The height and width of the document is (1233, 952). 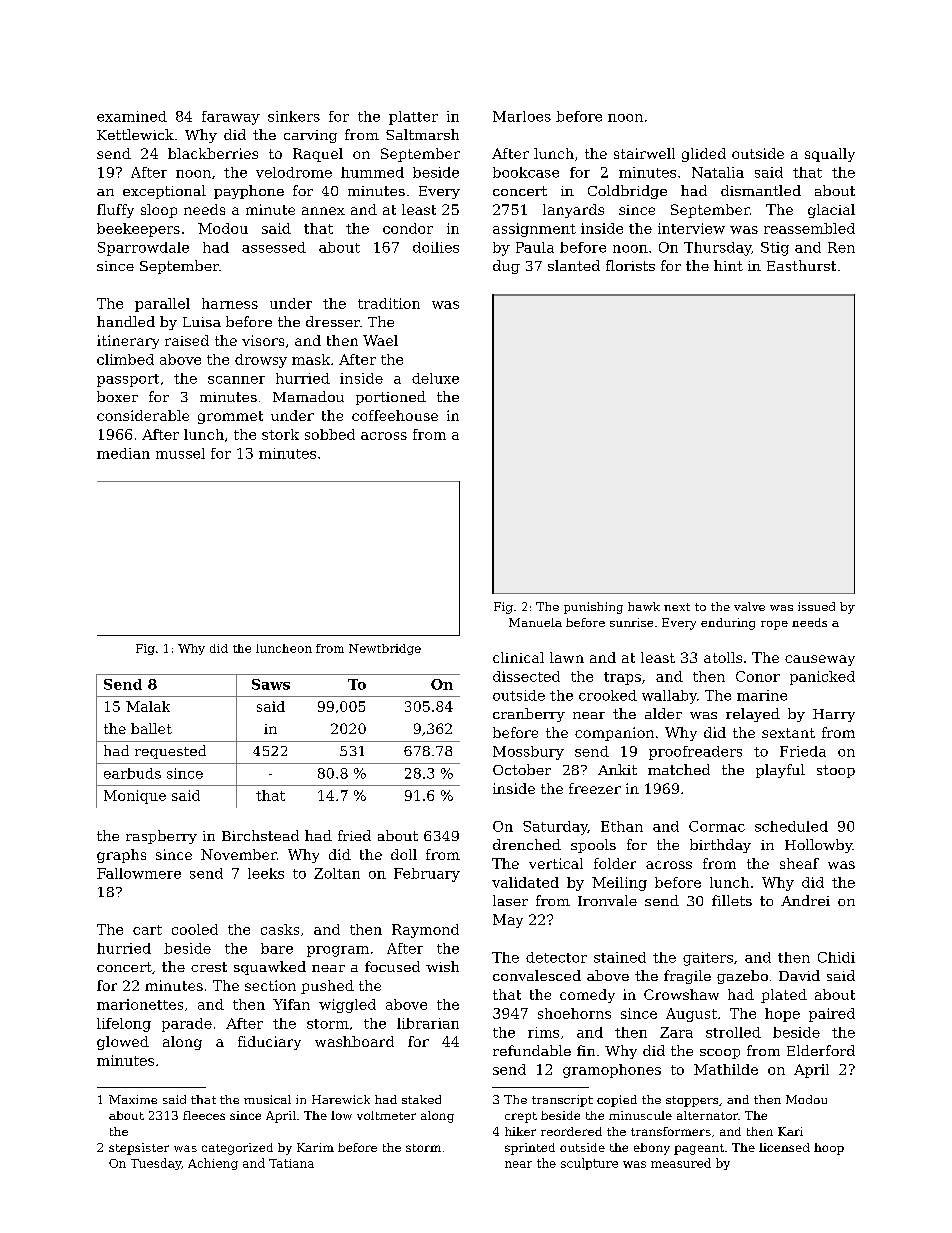 What do you see at coordinates (385, 649) in the document?
I see `Newtbridge` at bounding box center [385, 649].
